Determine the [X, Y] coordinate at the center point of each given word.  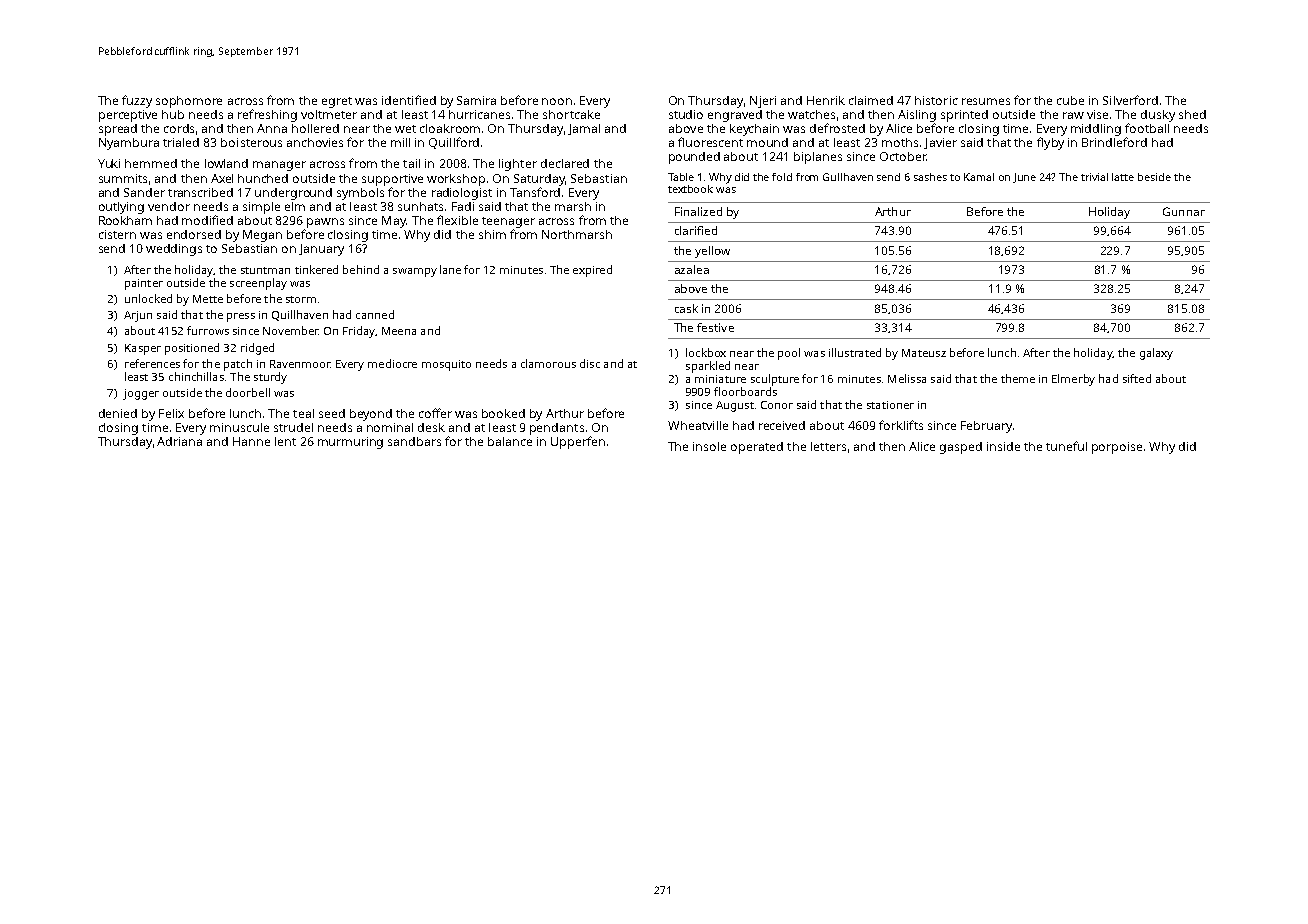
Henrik [826, 100]
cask [686, 308]
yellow [712, 252]
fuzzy [137, 101]
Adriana [179, 441]
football [1147, 128]
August [735, 406]
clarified [696, 230]
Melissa [907, 378]
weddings [174, 250]
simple [261, 208]
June [1024, 178]
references [152, 363]
